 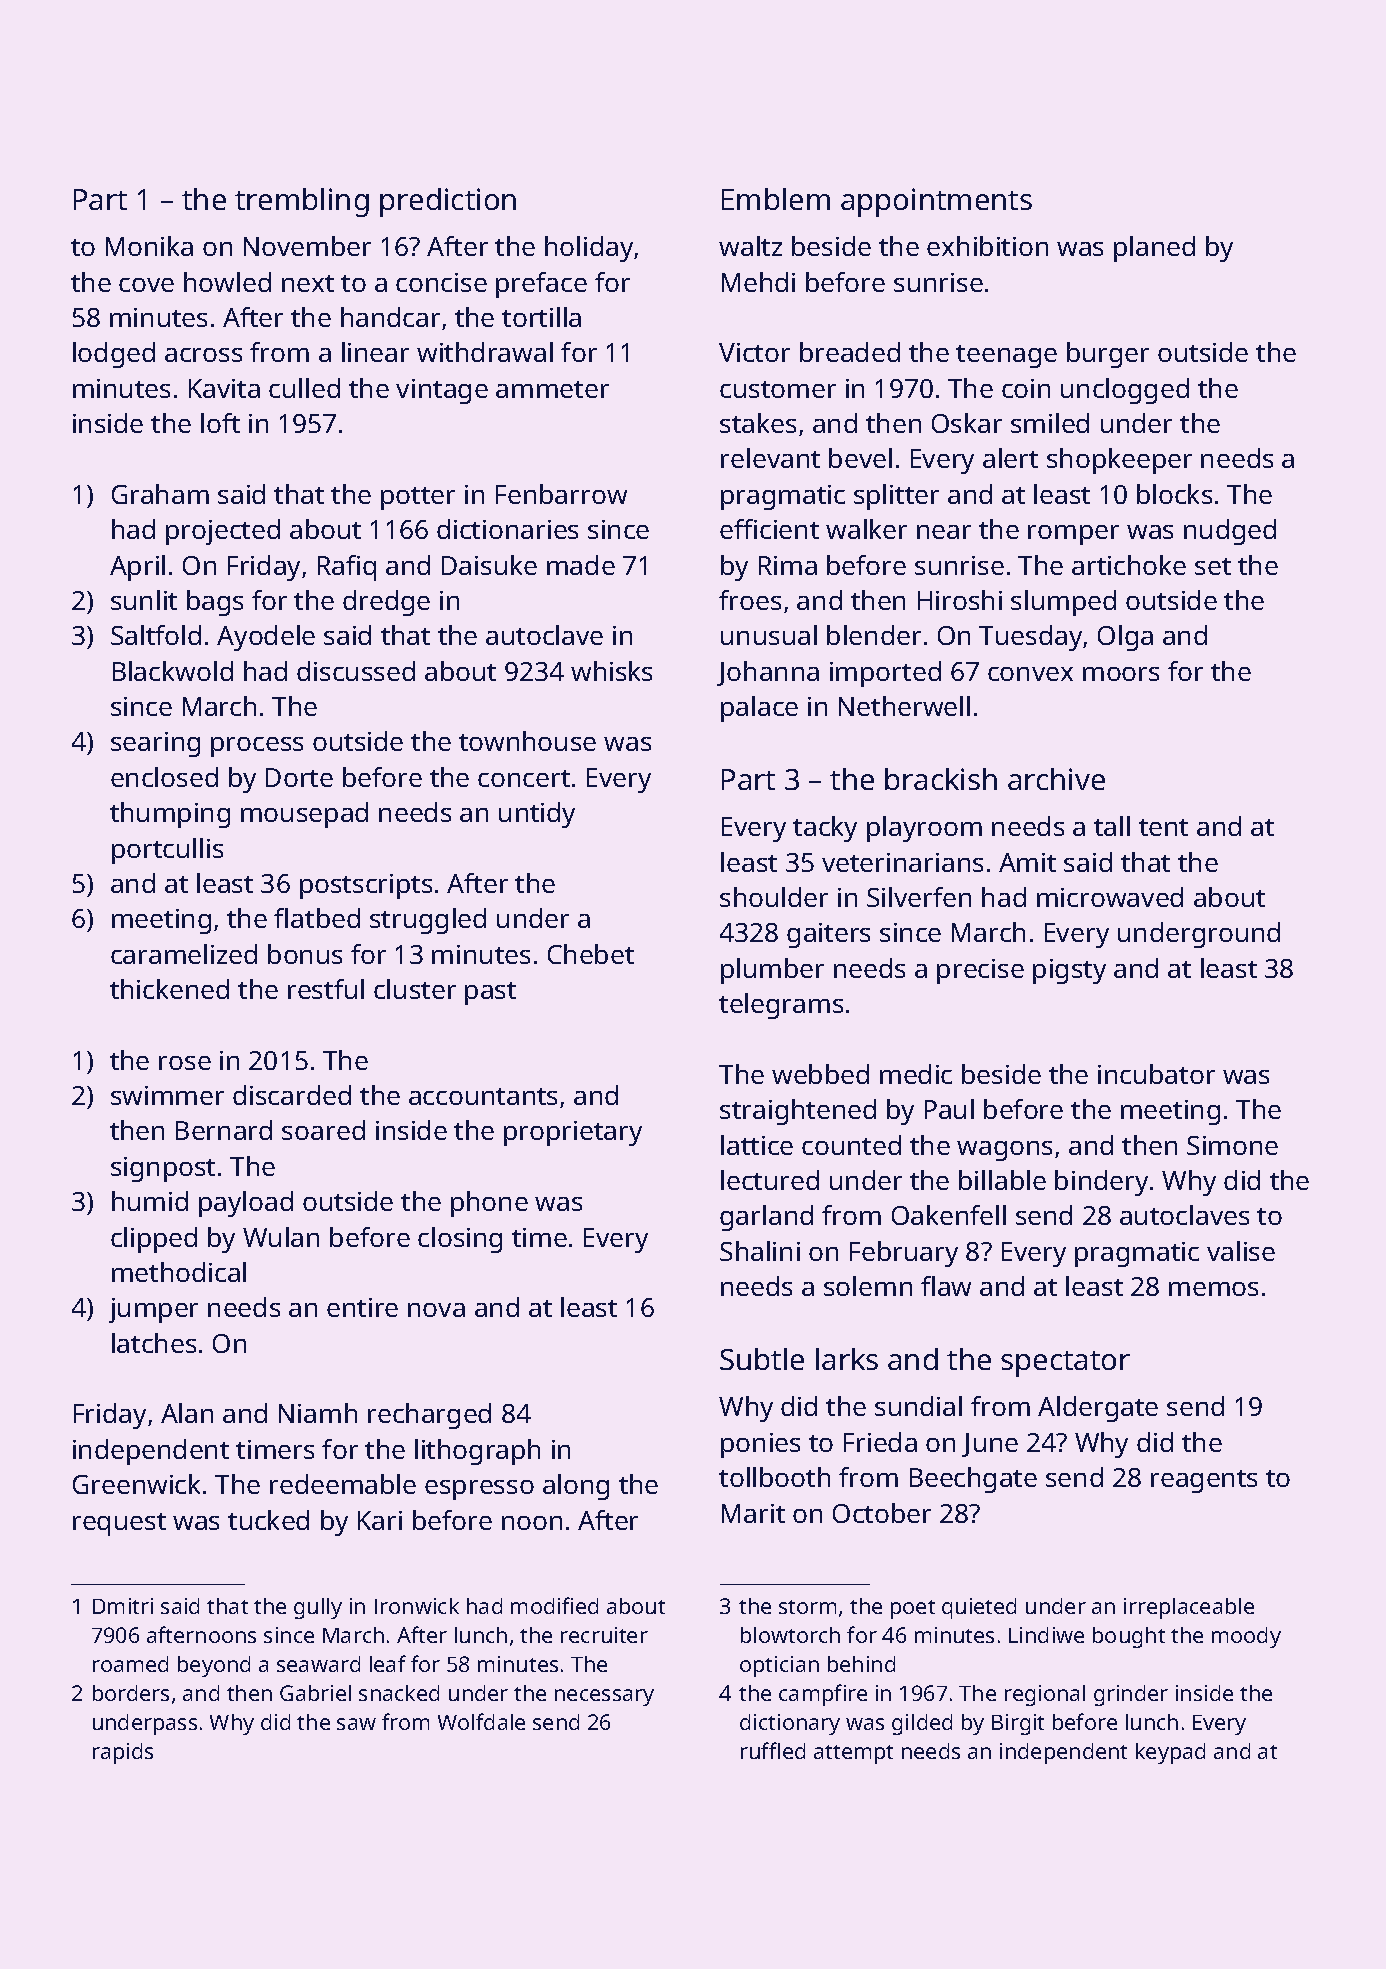 I want to click on closing, so click(x=460, y=1240).
